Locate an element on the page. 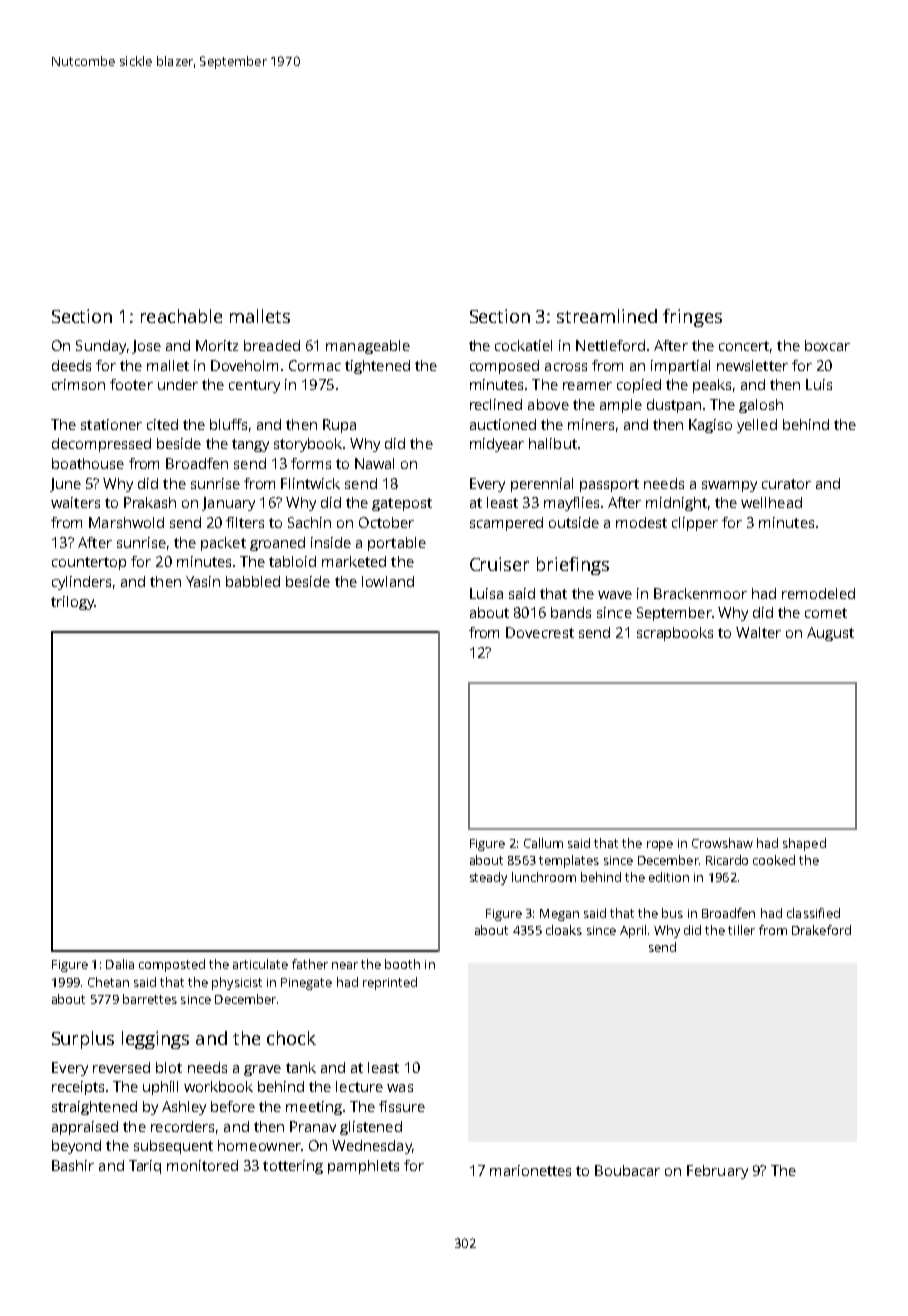 The image size is (908, 1316). shaped is located at coordinates (804, 844).
